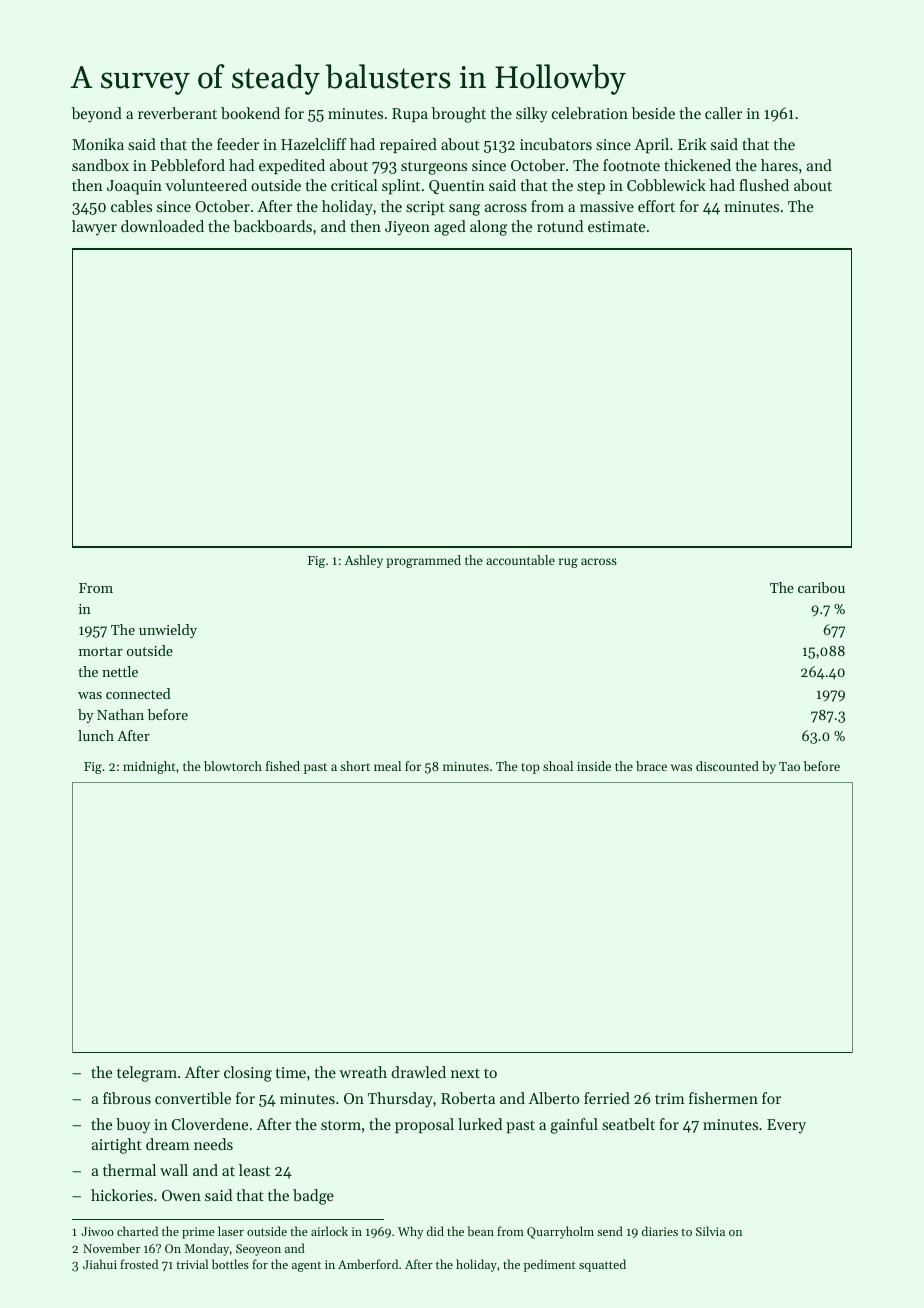 This document has height=1308, width=924. I want to click on programmed, so click(423, 561).
